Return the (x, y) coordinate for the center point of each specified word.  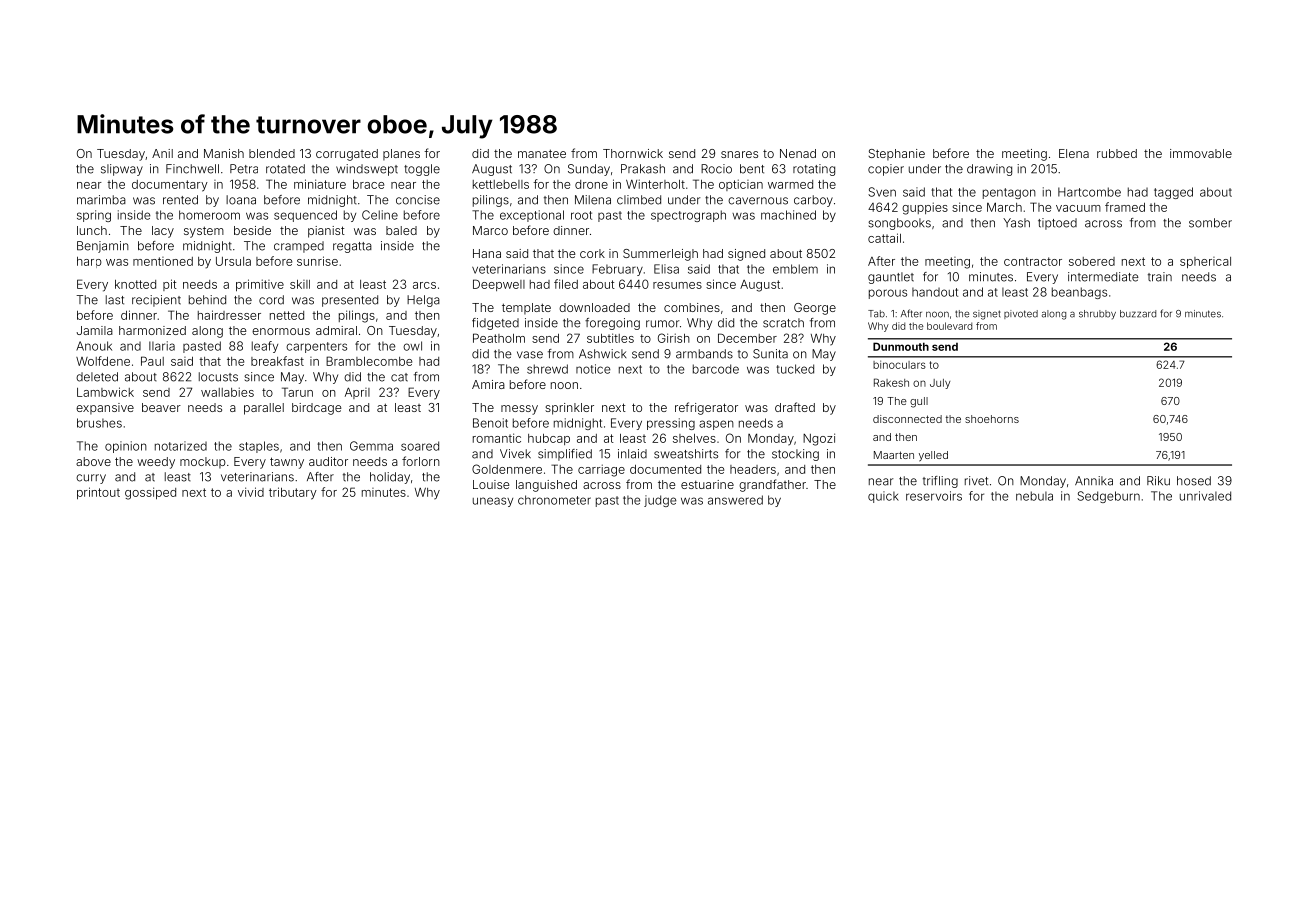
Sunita (770, 354)
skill (300, 284)
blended (272, 153)
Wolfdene (103, 361)
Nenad (798, 153)
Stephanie (896, 155)
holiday (390, 478)
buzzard (1138, 314)
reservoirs (934, 496)
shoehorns (992, 419)
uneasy (493, 502)
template (526, 309)
